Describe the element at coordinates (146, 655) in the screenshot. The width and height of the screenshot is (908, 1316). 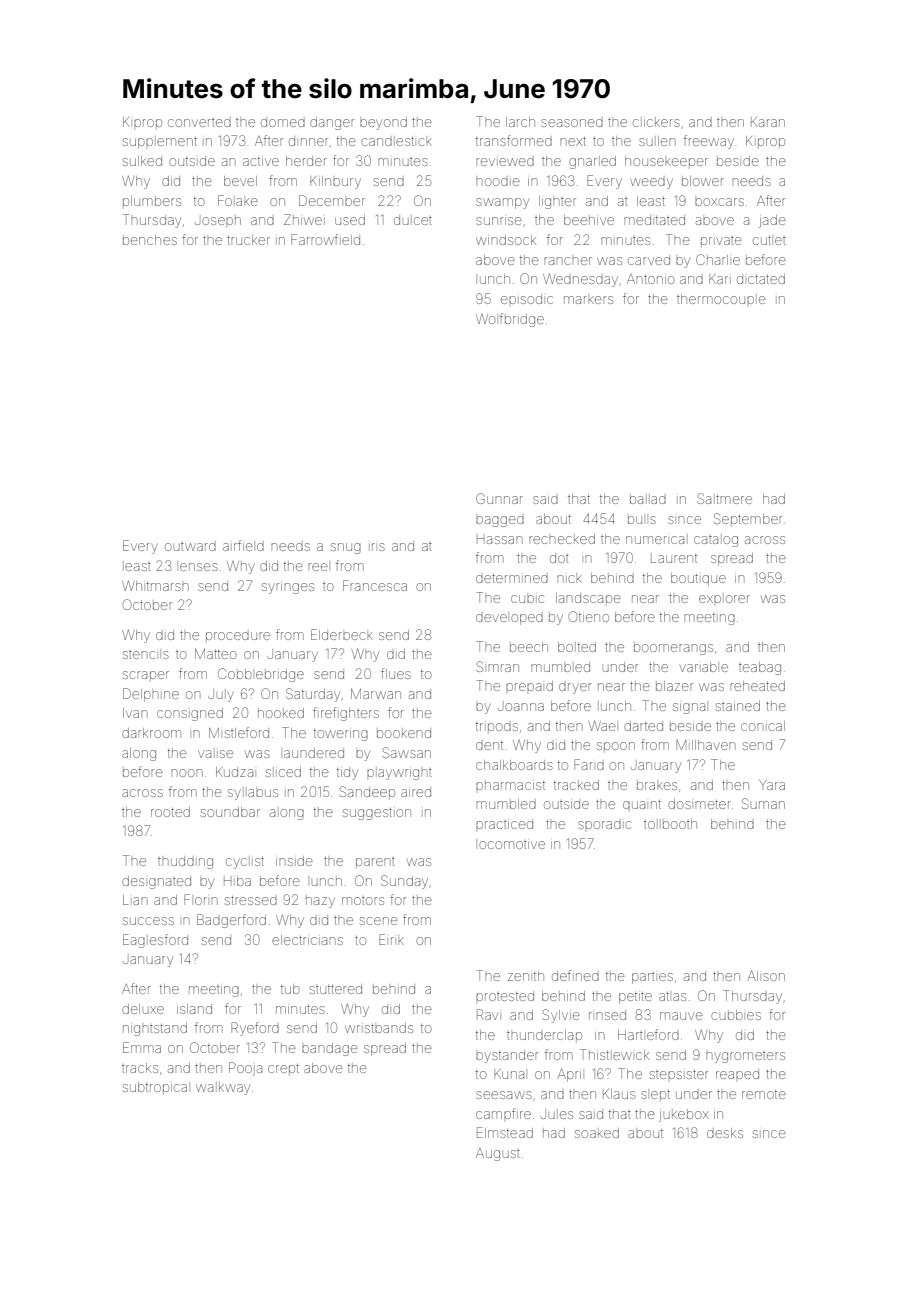
I see `stencils` at that location.
